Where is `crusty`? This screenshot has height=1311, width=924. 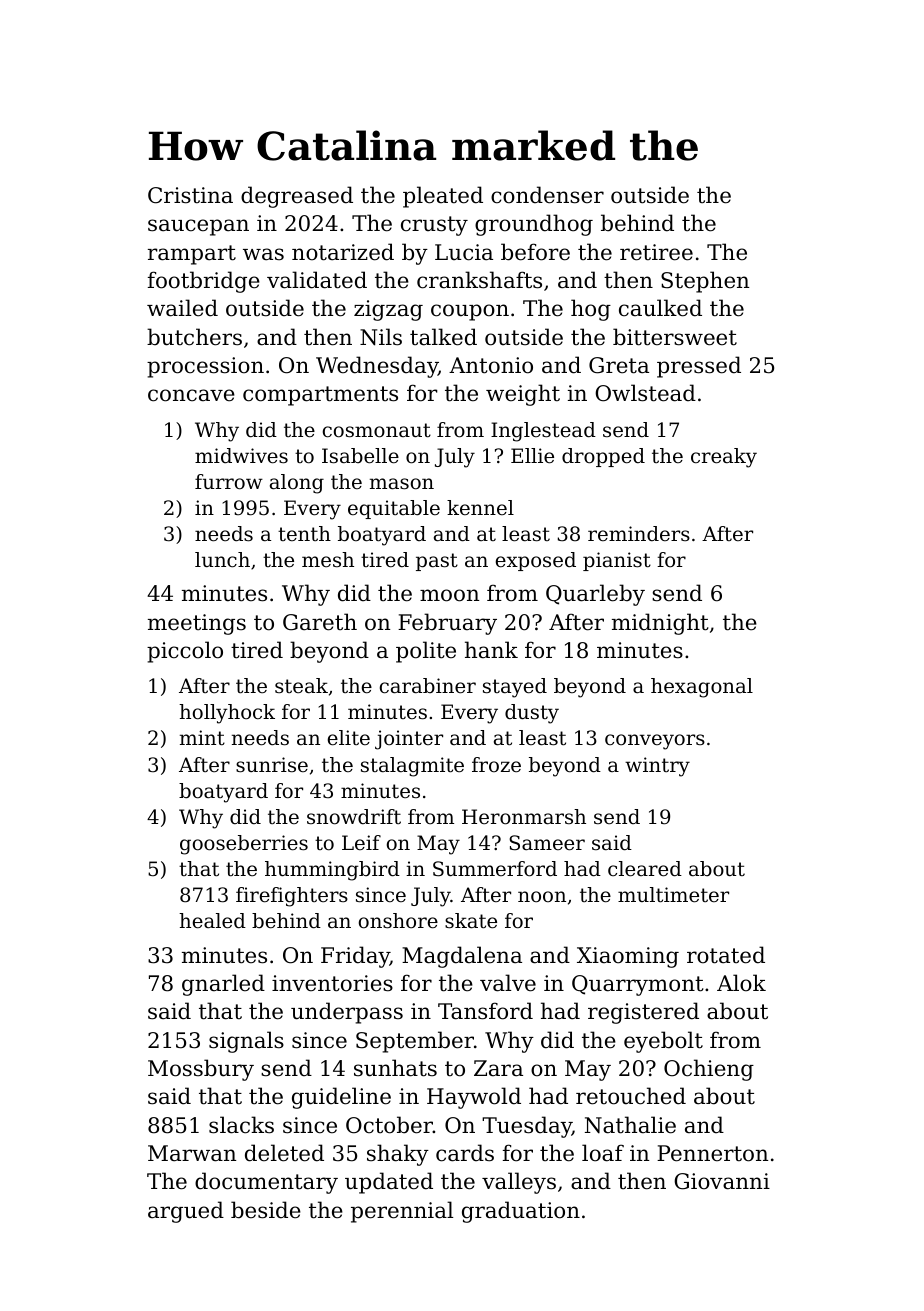
crusty is located at coordinates (434, 226).
